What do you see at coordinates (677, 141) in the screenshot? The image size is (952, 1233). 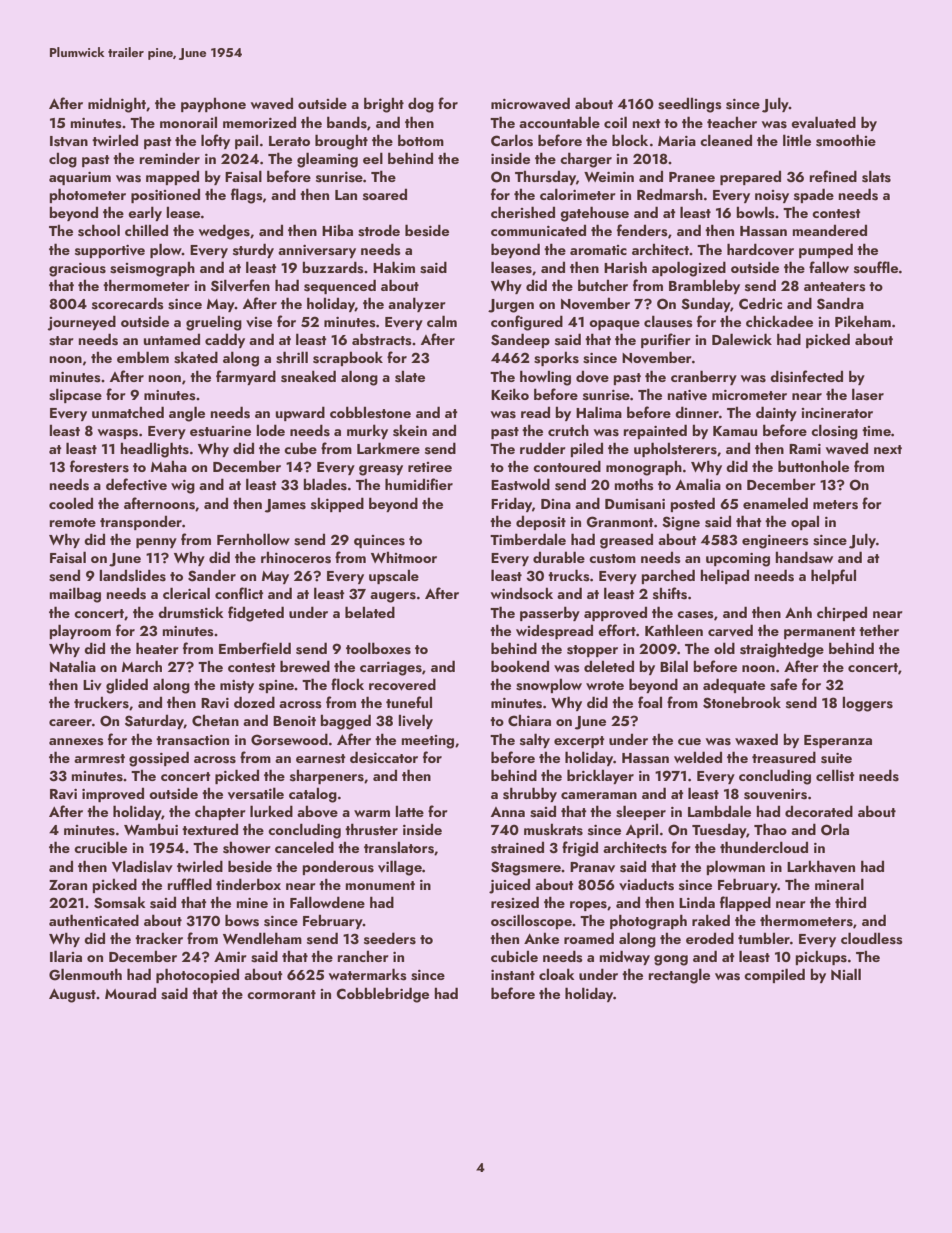 I see `Maria` at bounding box center [677, 141].
